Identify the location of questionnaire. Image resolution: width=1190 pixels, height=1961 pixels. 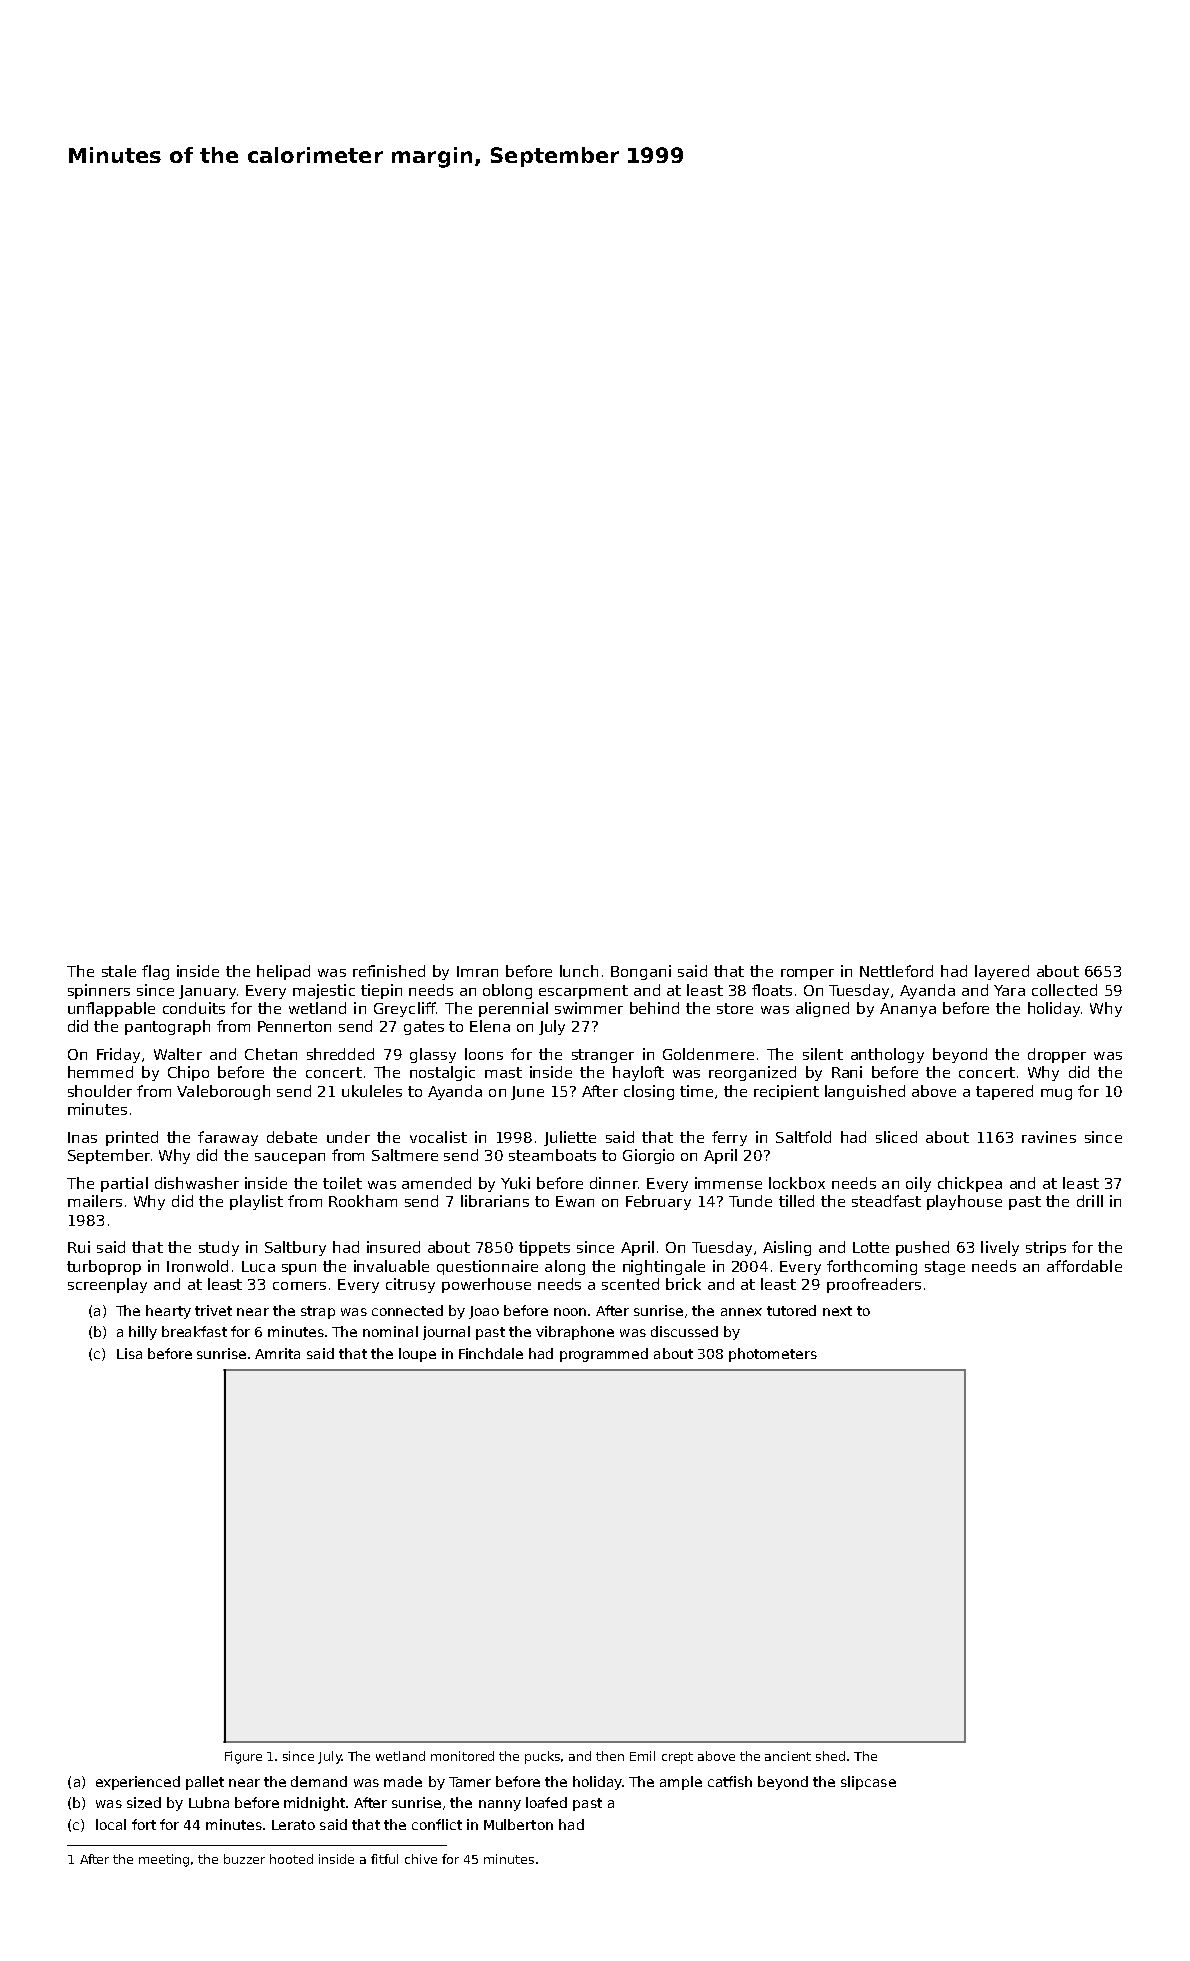
(487, 1267).
